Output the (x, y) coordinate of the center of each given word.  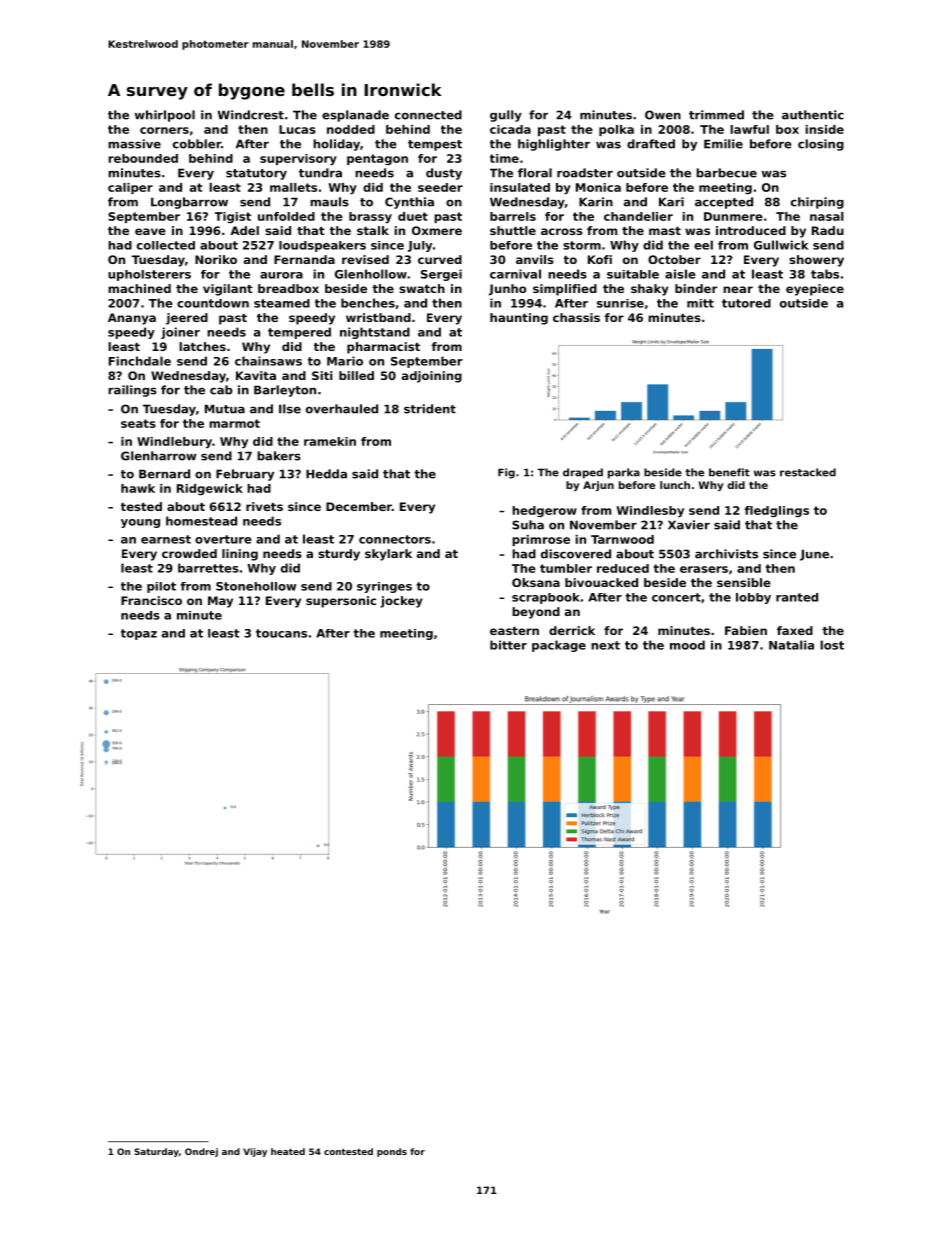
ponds (392, 1152)
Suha (528, 525)
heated (288, 1151)
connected (428, 115)
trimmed (716, 115)
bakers (279, 456)
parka (624, 473)
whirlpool (165, 116)
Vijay (255, 1152)
